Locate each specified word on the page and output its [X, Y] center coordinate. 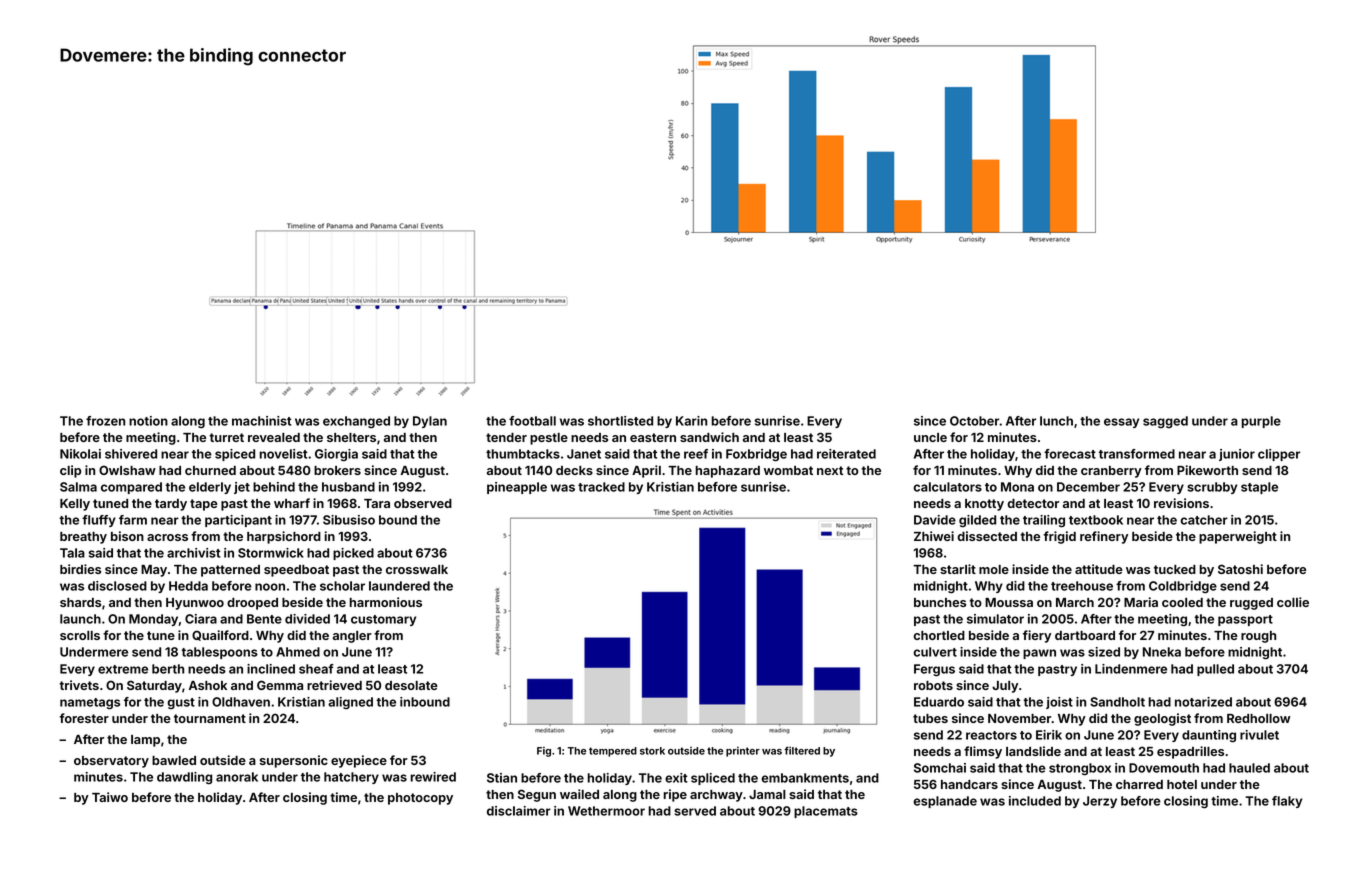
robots [933, 685]
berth [168, 669]
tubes [930, 718]
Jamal [767, 794]
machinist [262, 421]
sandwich [709, 437]
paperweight [1238, 537]
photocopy [420, 799]
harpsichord [284, 537]
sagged [1165, 422]
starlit [958, 569]
